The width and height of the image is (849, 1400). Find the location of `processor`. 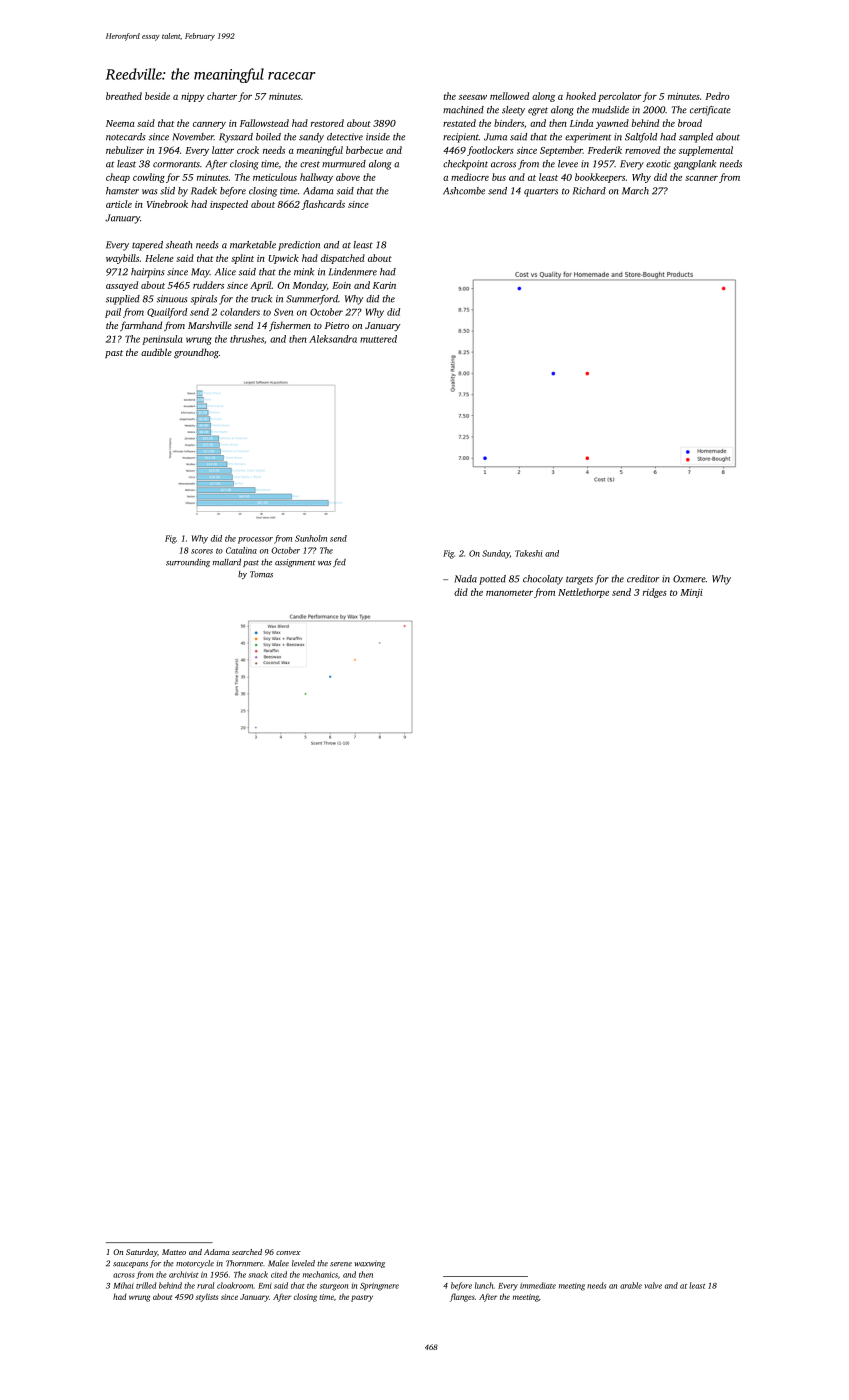

processor is located at coordinates (255, 540).
